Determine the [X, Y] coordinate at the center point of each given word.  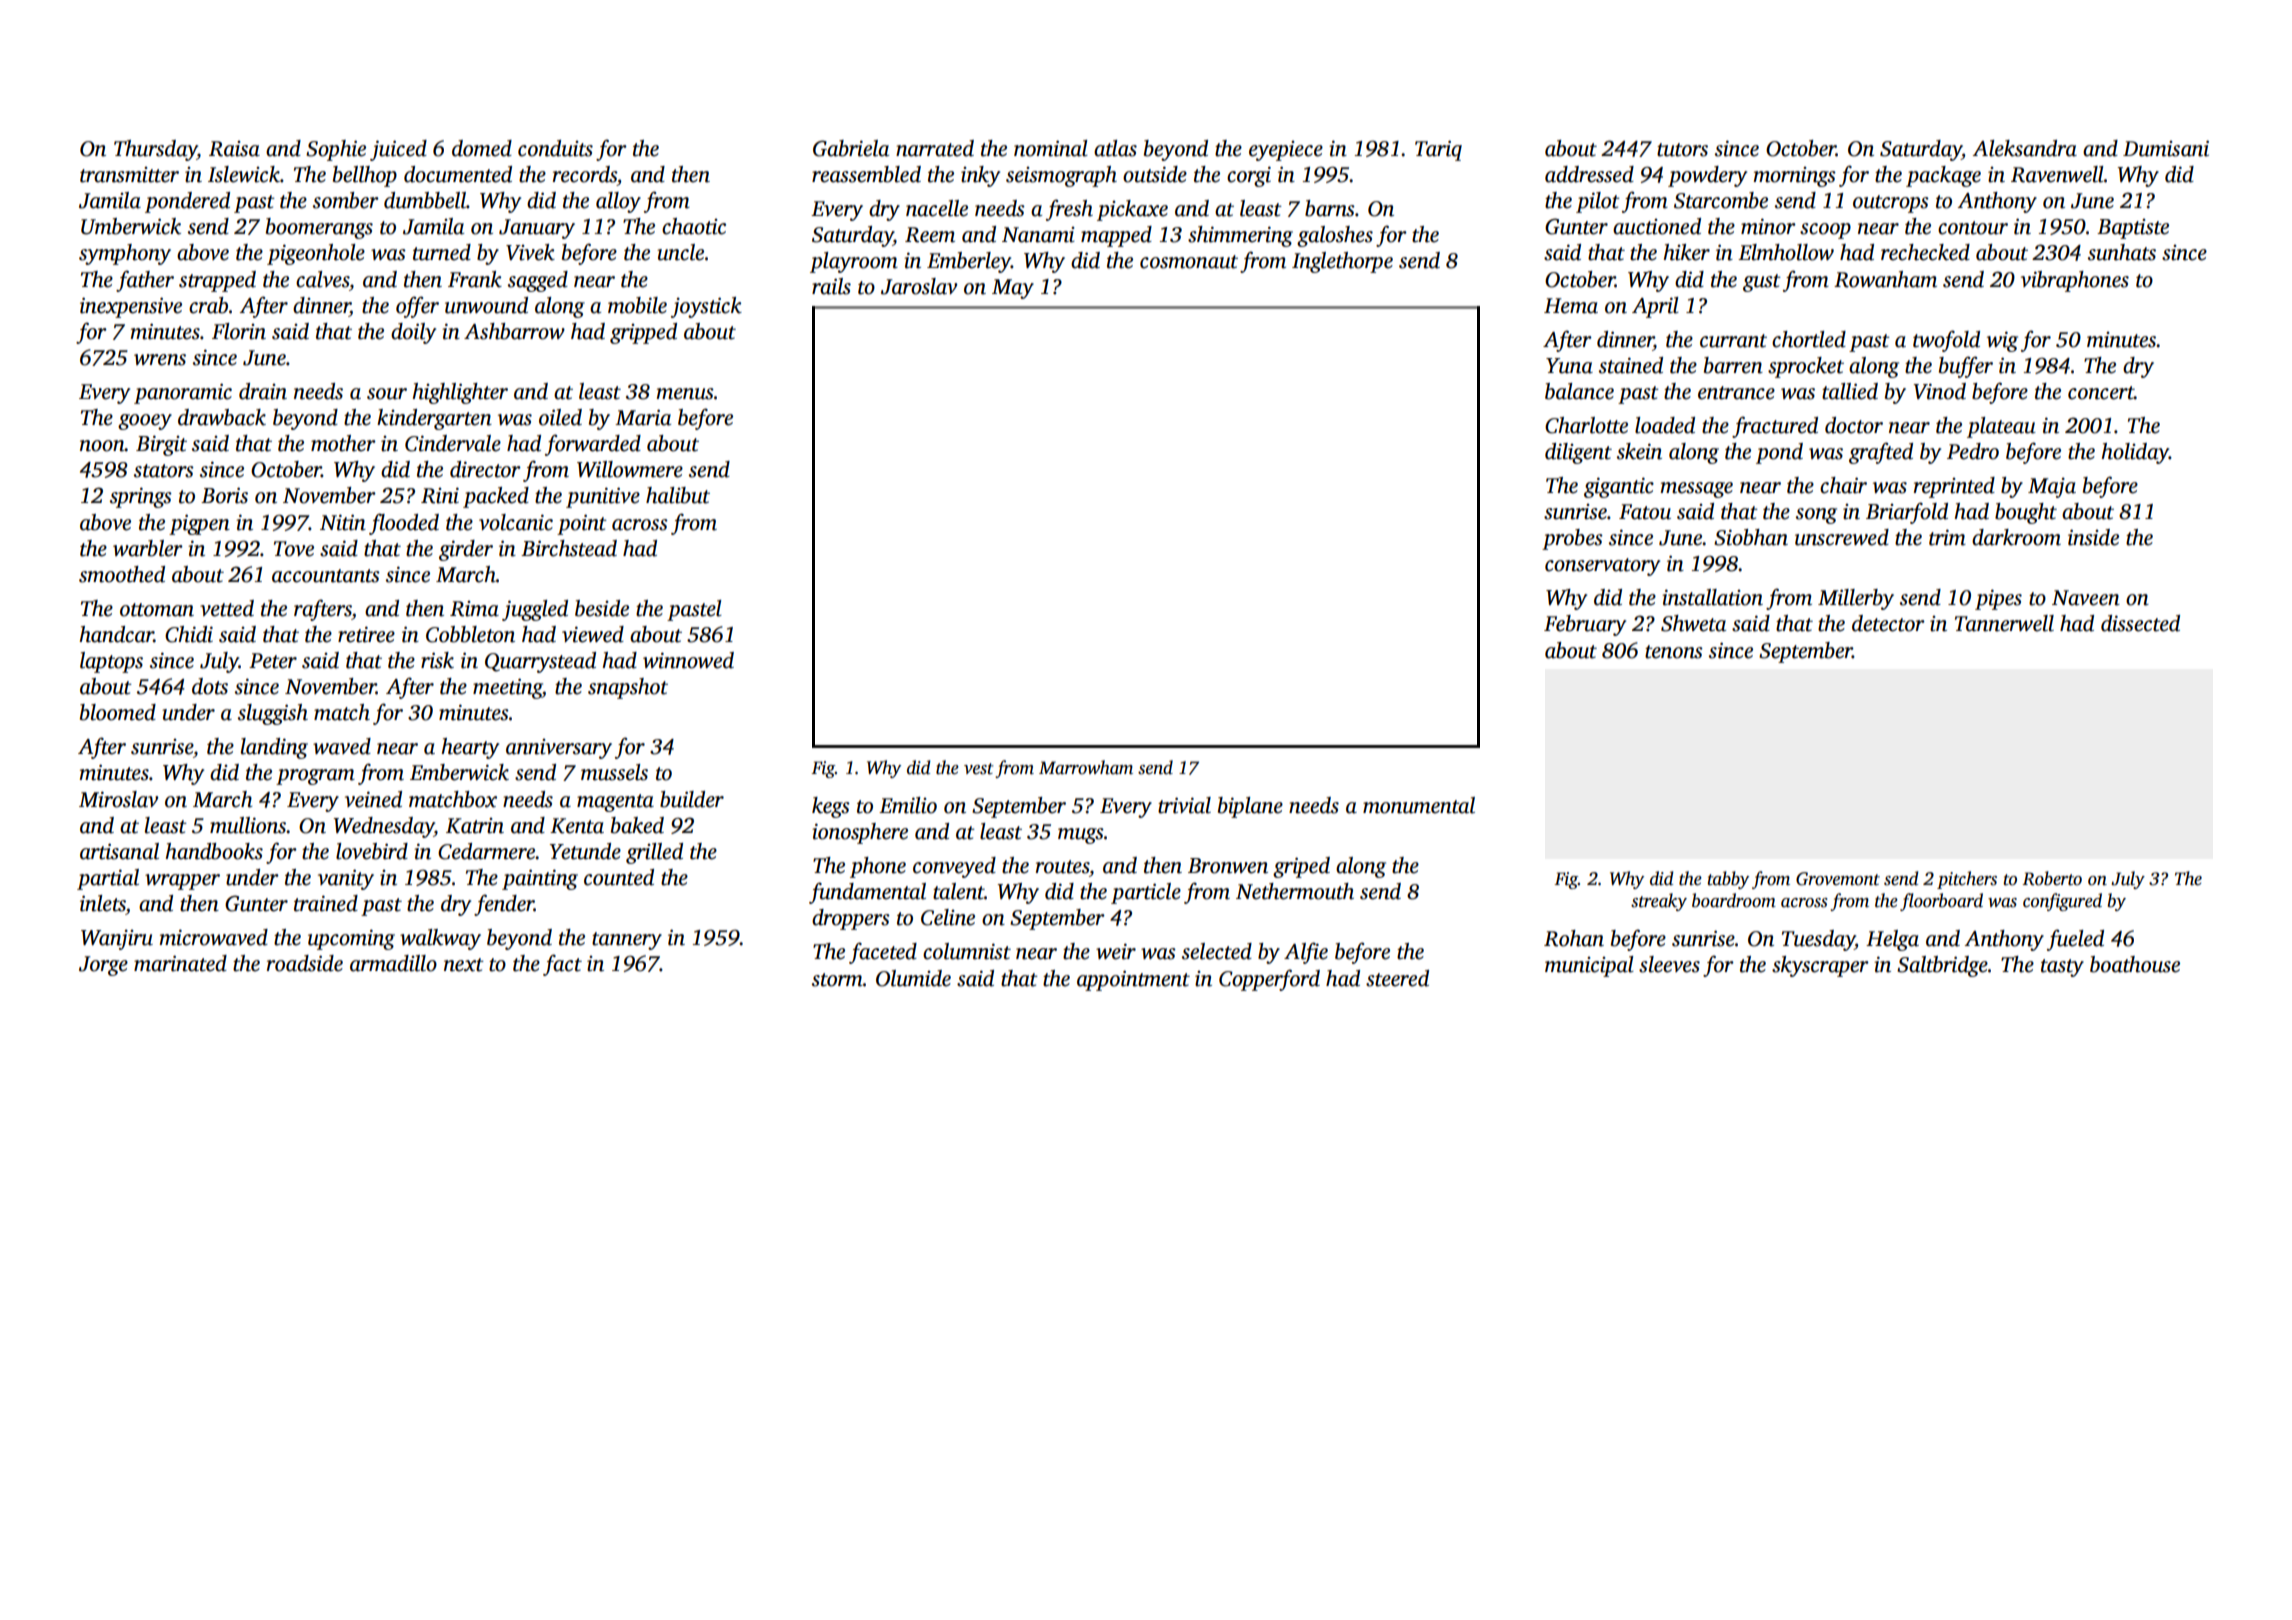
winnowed [688, 660]
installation [1712, 597]
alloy [618, 202]
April [1655, 307]
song [1816, 516]
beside [602, 608]
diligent [1578, 453]
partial [108, 879]
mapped [1116, 236]
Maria [643, 417]
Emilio [908, 805]
